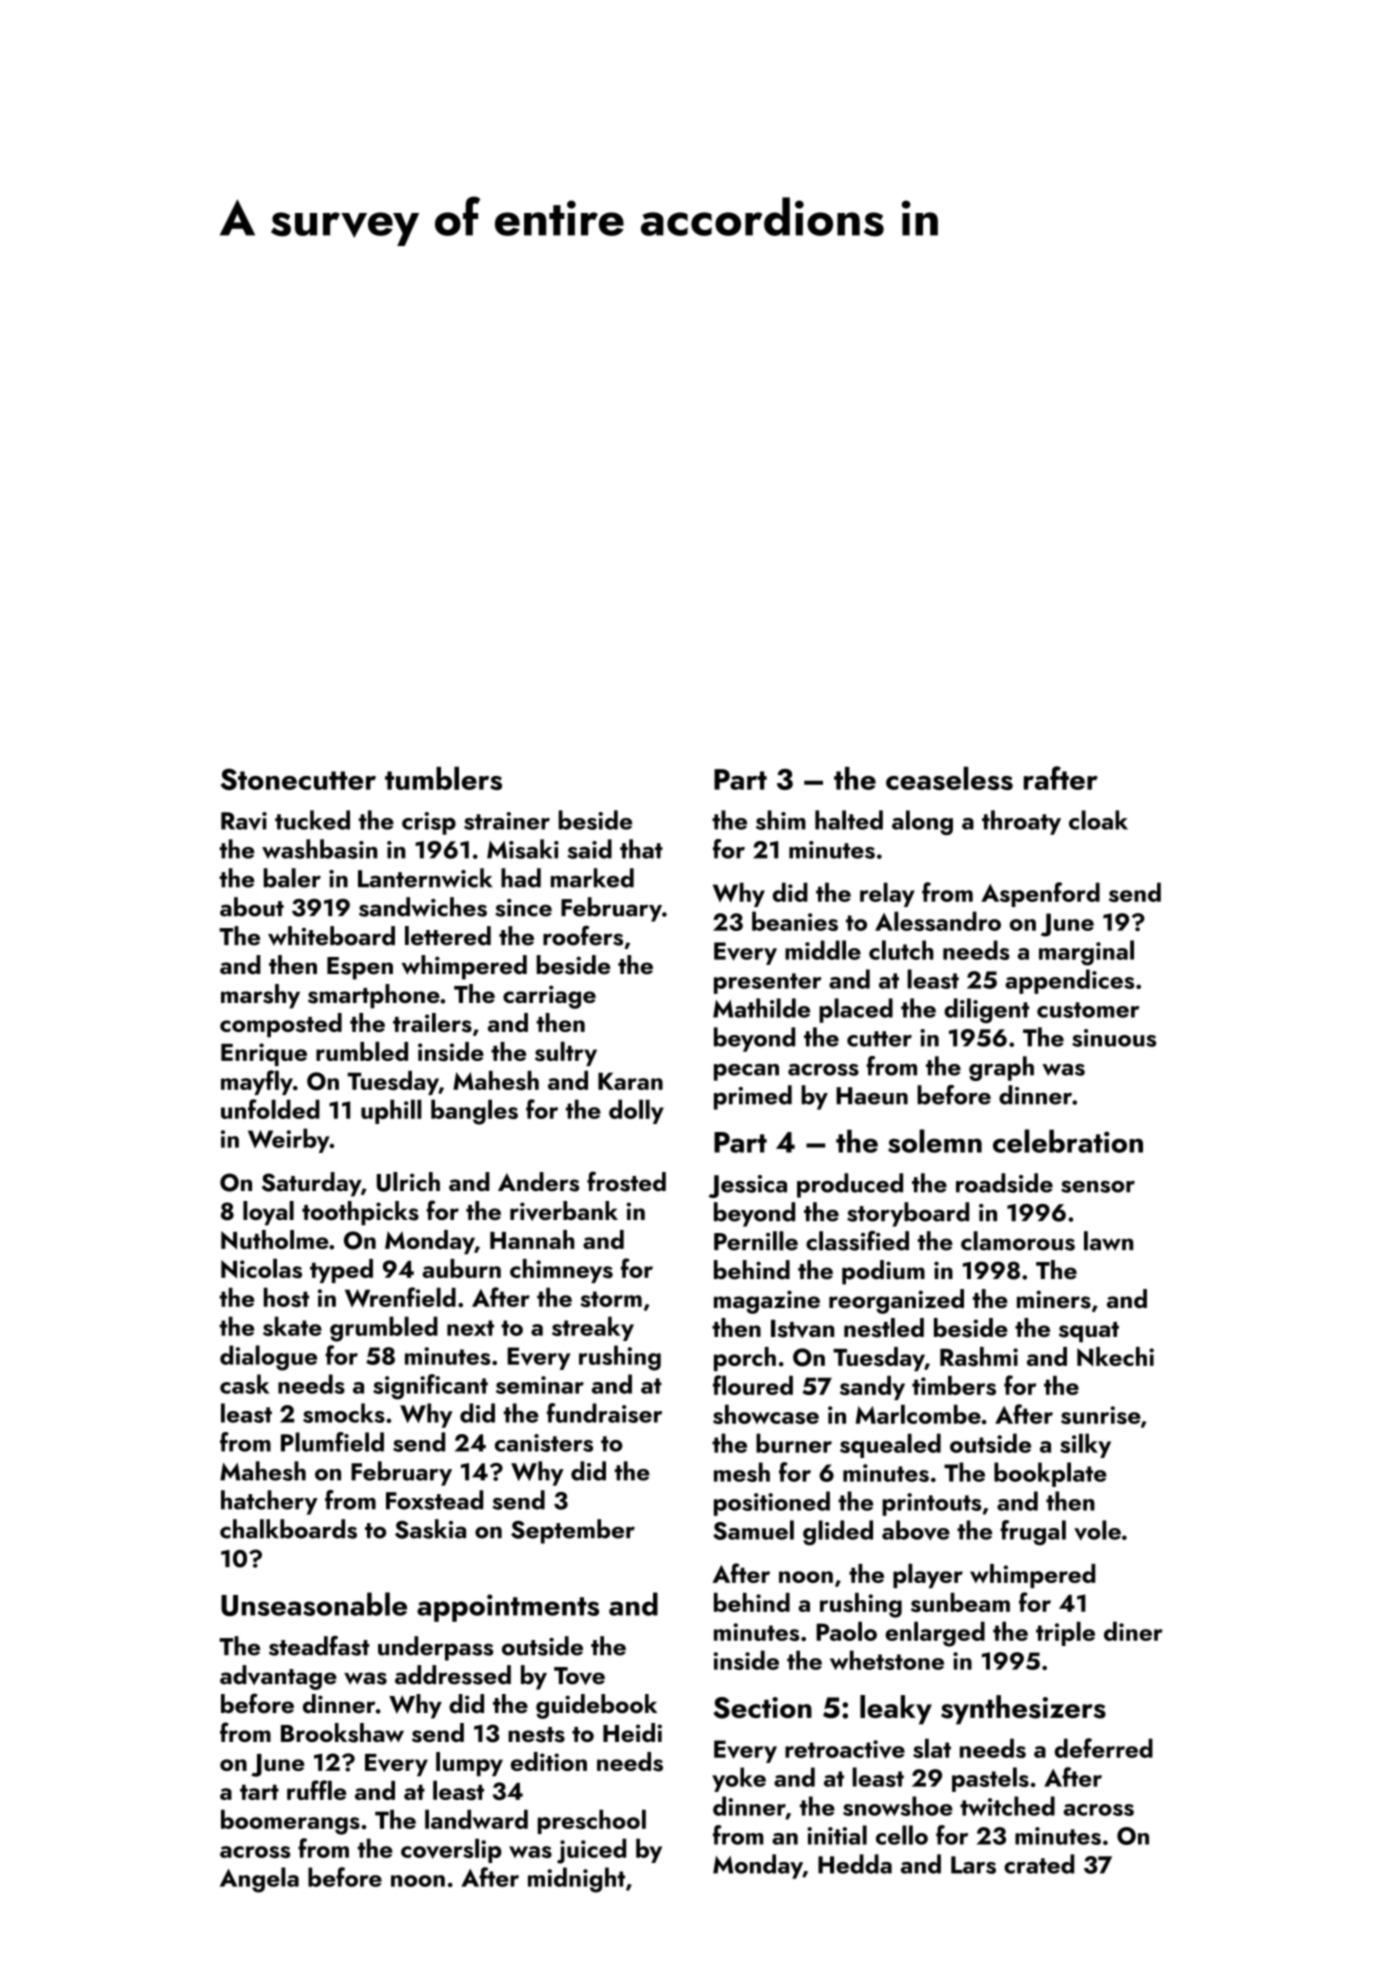 This screenshot has height=1969, width=1386. Describe the element at coordinates (846, 1631) in the screenshot. I see `Paolo` at that location.
